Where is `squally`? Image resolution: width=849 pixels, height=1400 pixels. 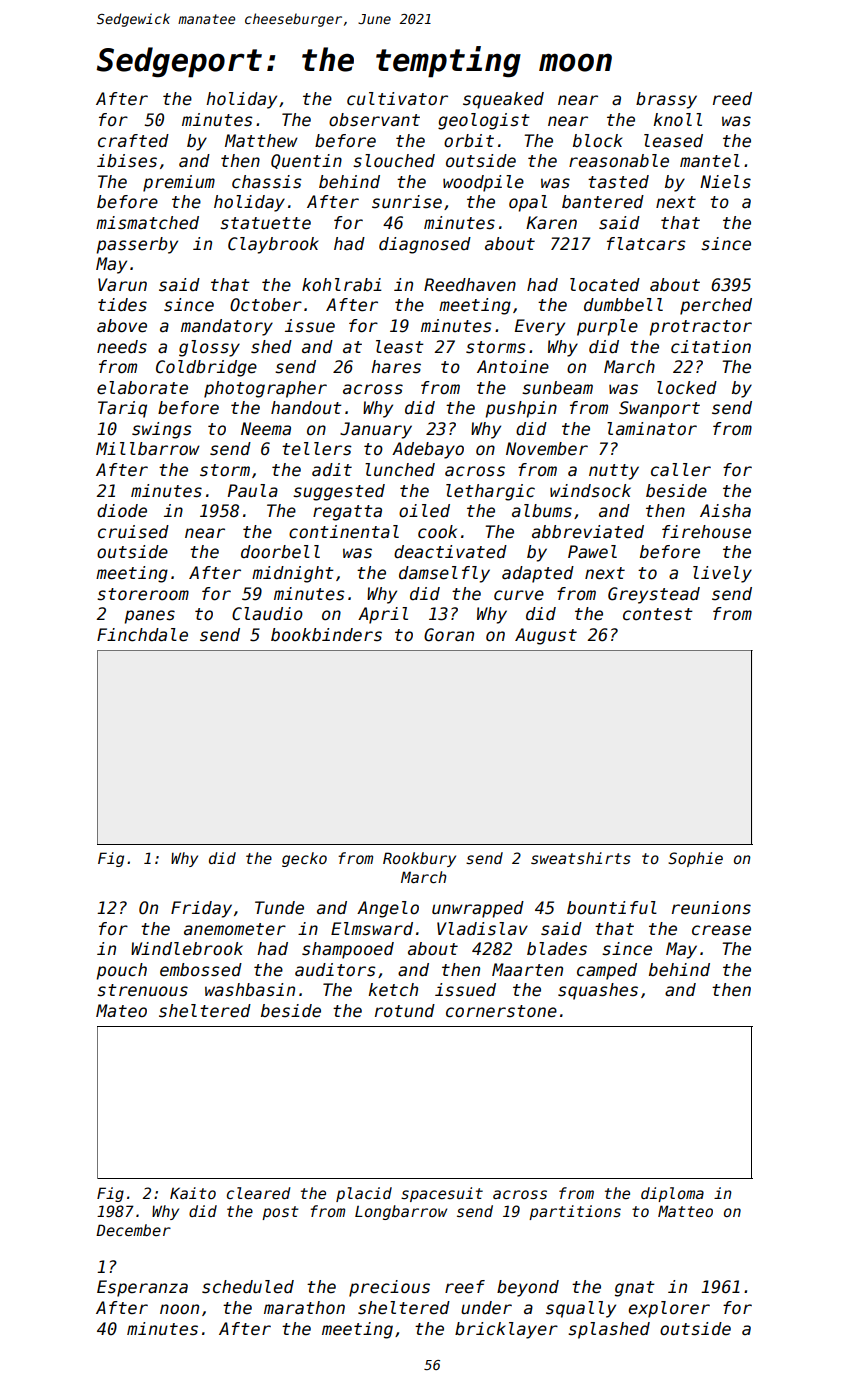 squally is located at coordinates (581, 1309).
